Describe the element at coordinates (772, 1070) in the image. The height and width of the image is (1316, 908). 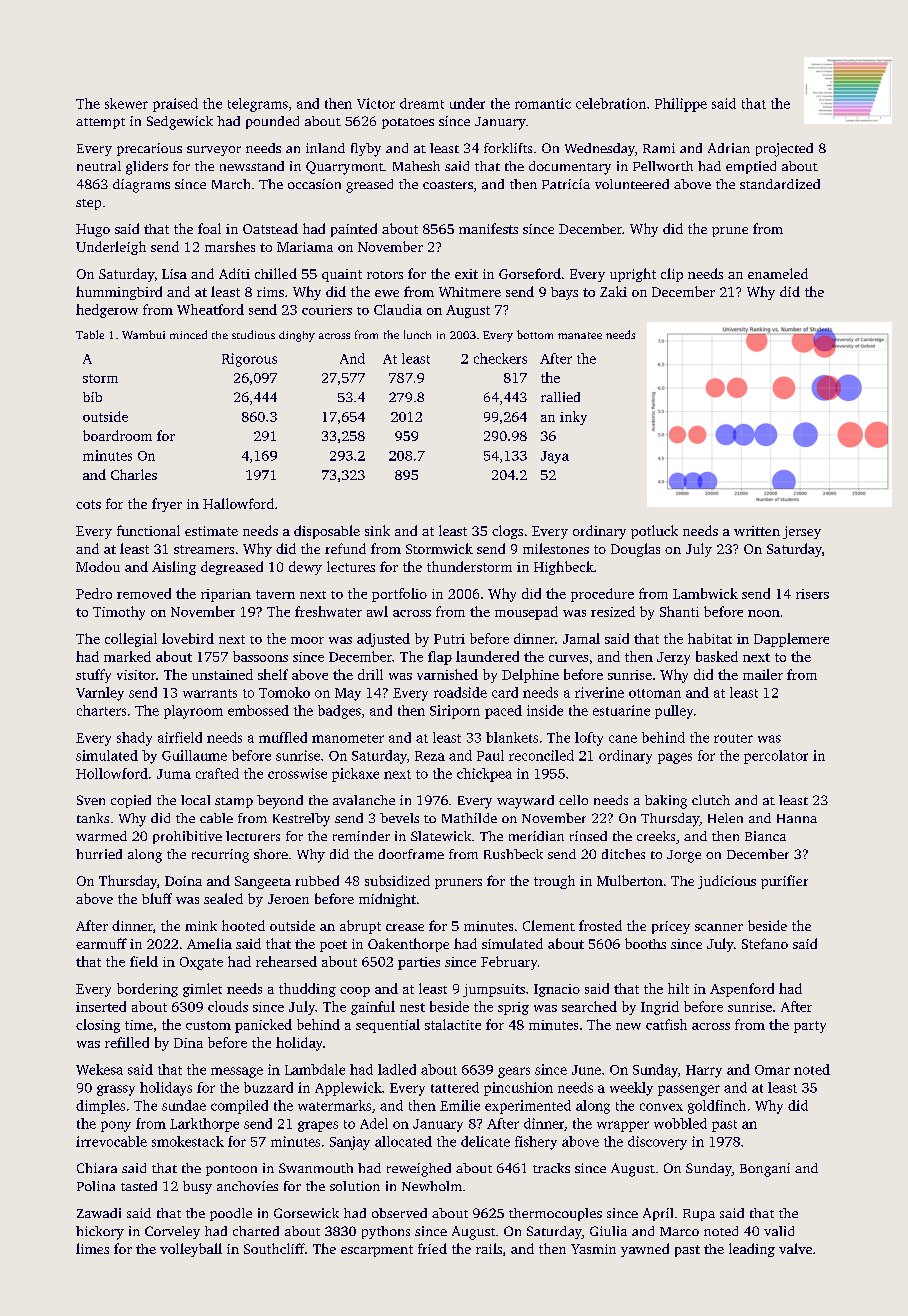
I see `Omar` at that location.
